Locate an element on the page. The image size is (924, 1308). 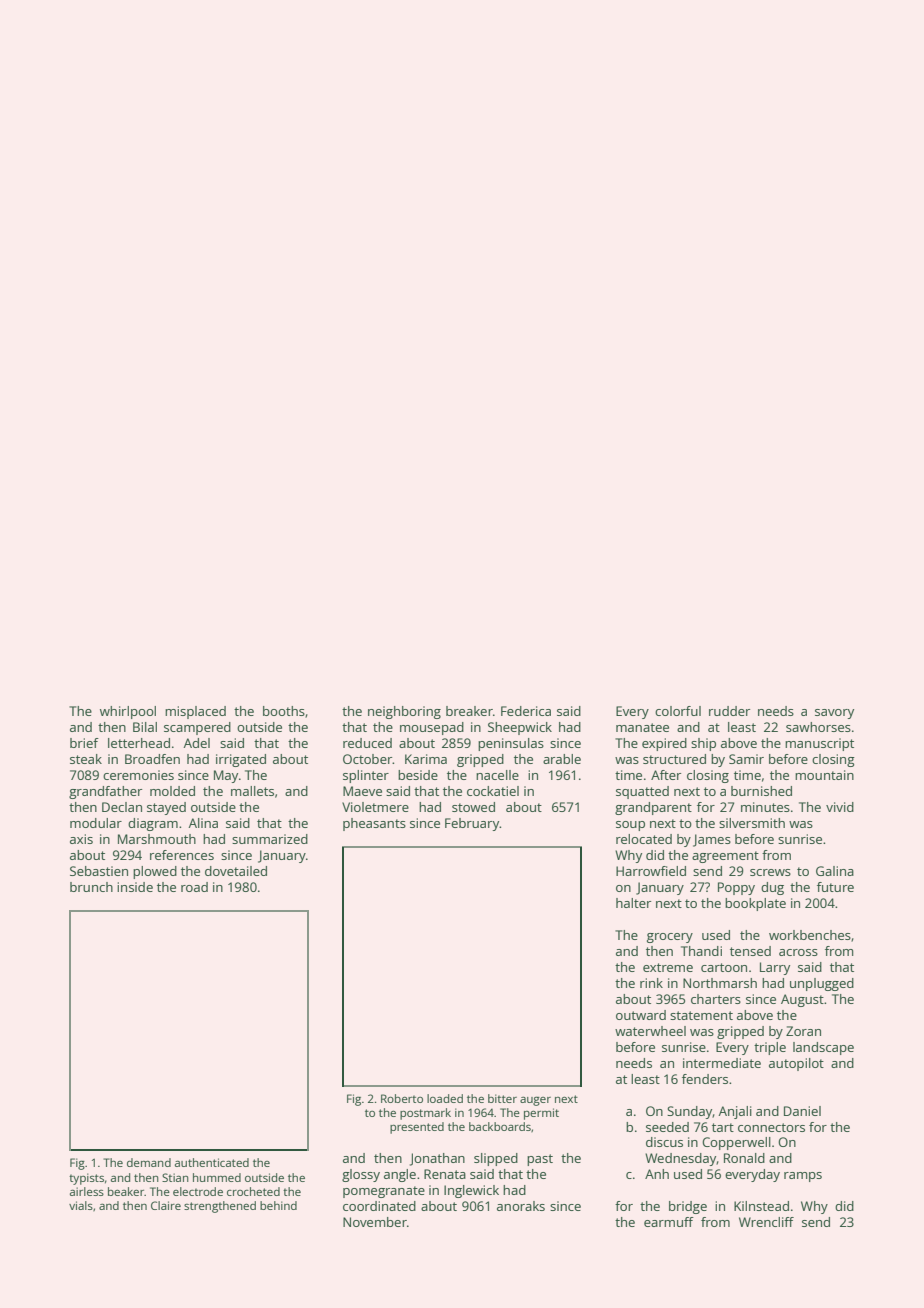
savory is located at coordinates (834, 714).
